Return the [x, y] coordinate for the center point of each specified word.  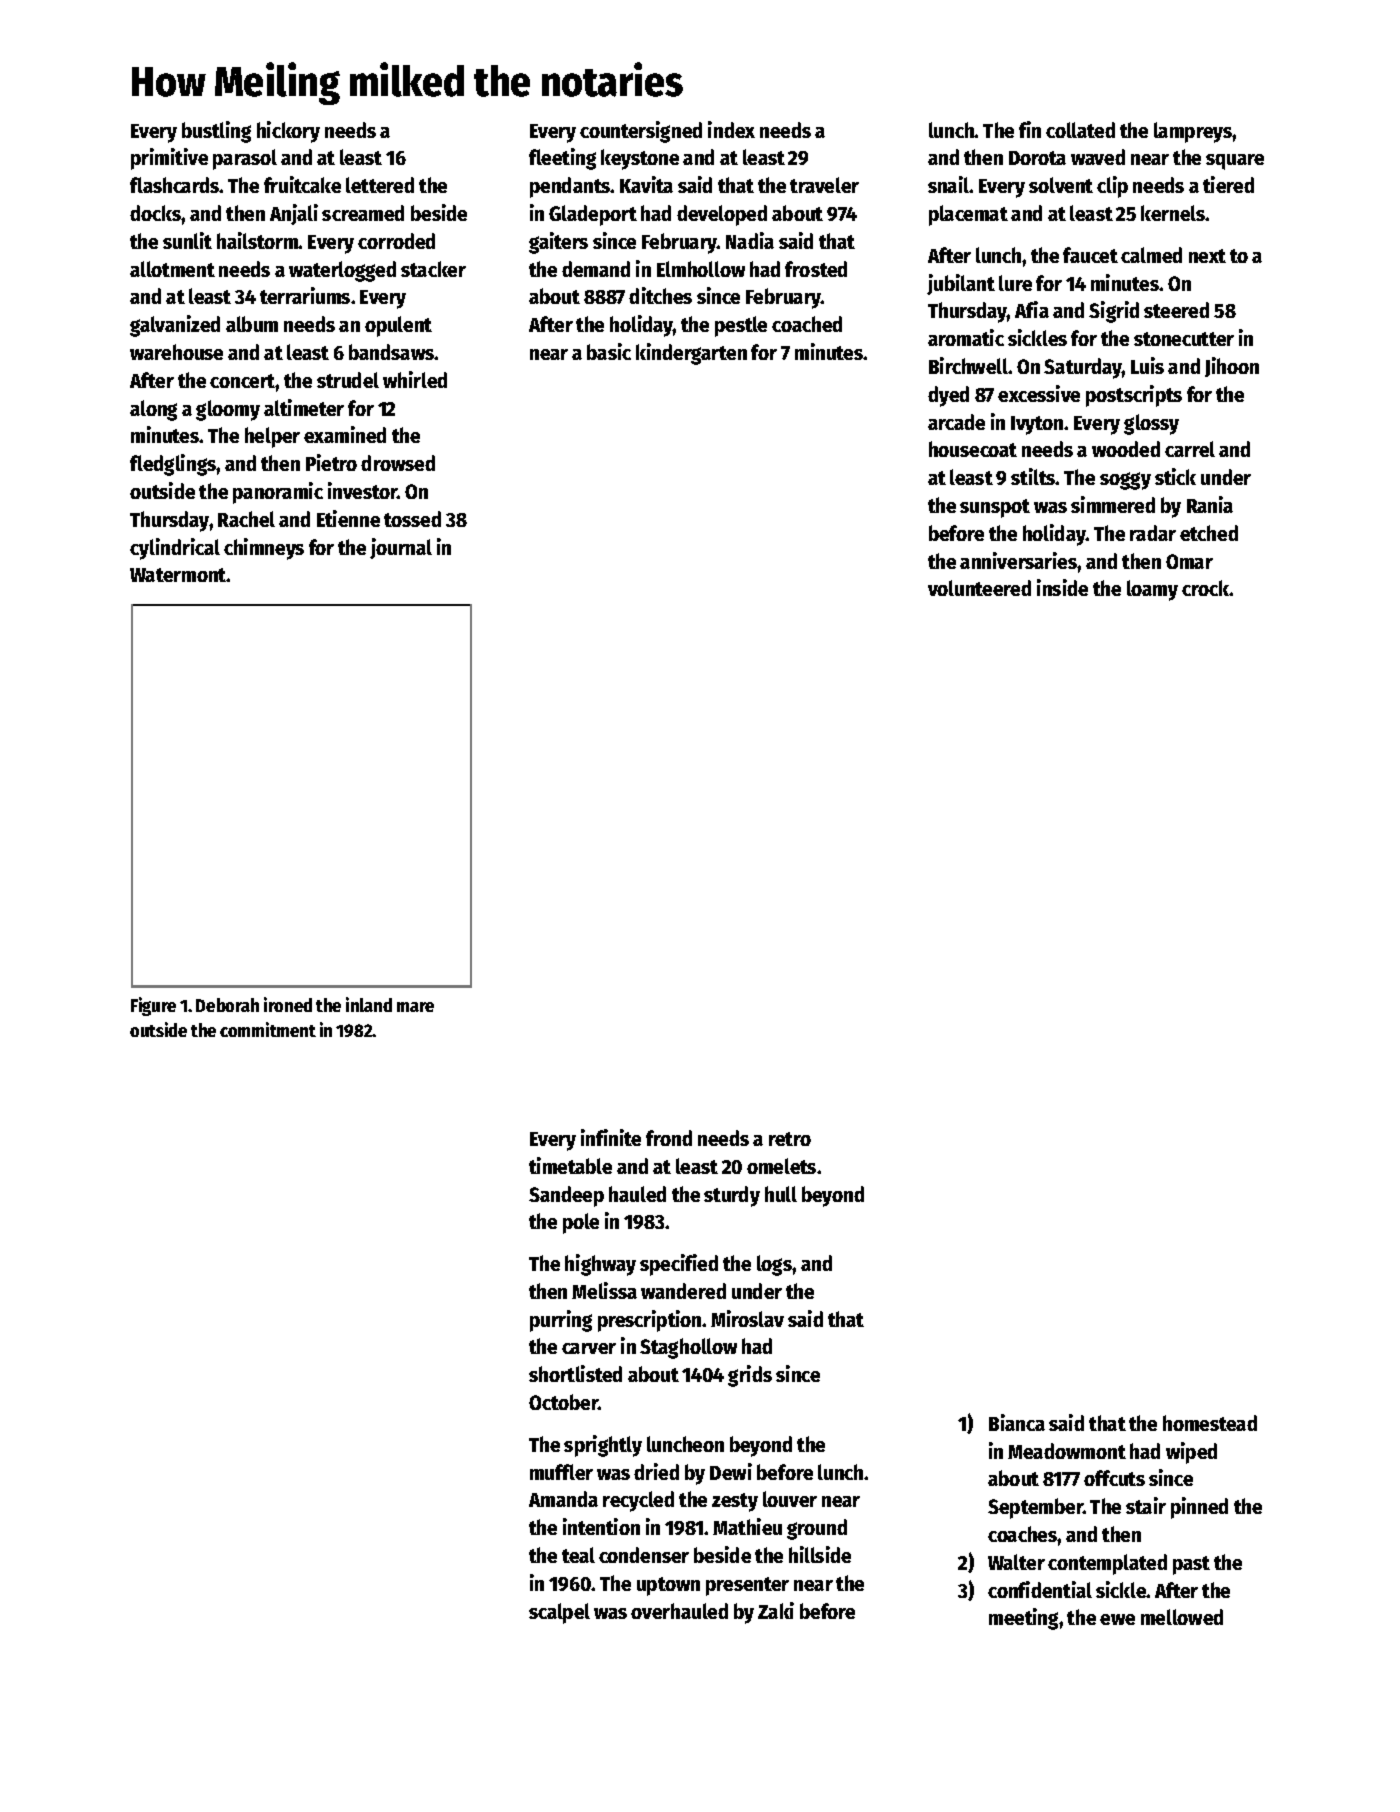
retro [790, 1139]
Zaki [776, 1610]
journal [401, 548]
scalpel [559, 1613]
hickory [288, 132]
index [731, 129]
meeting [1023, 1619]
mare [415, 1007]
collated [1080, 130]
